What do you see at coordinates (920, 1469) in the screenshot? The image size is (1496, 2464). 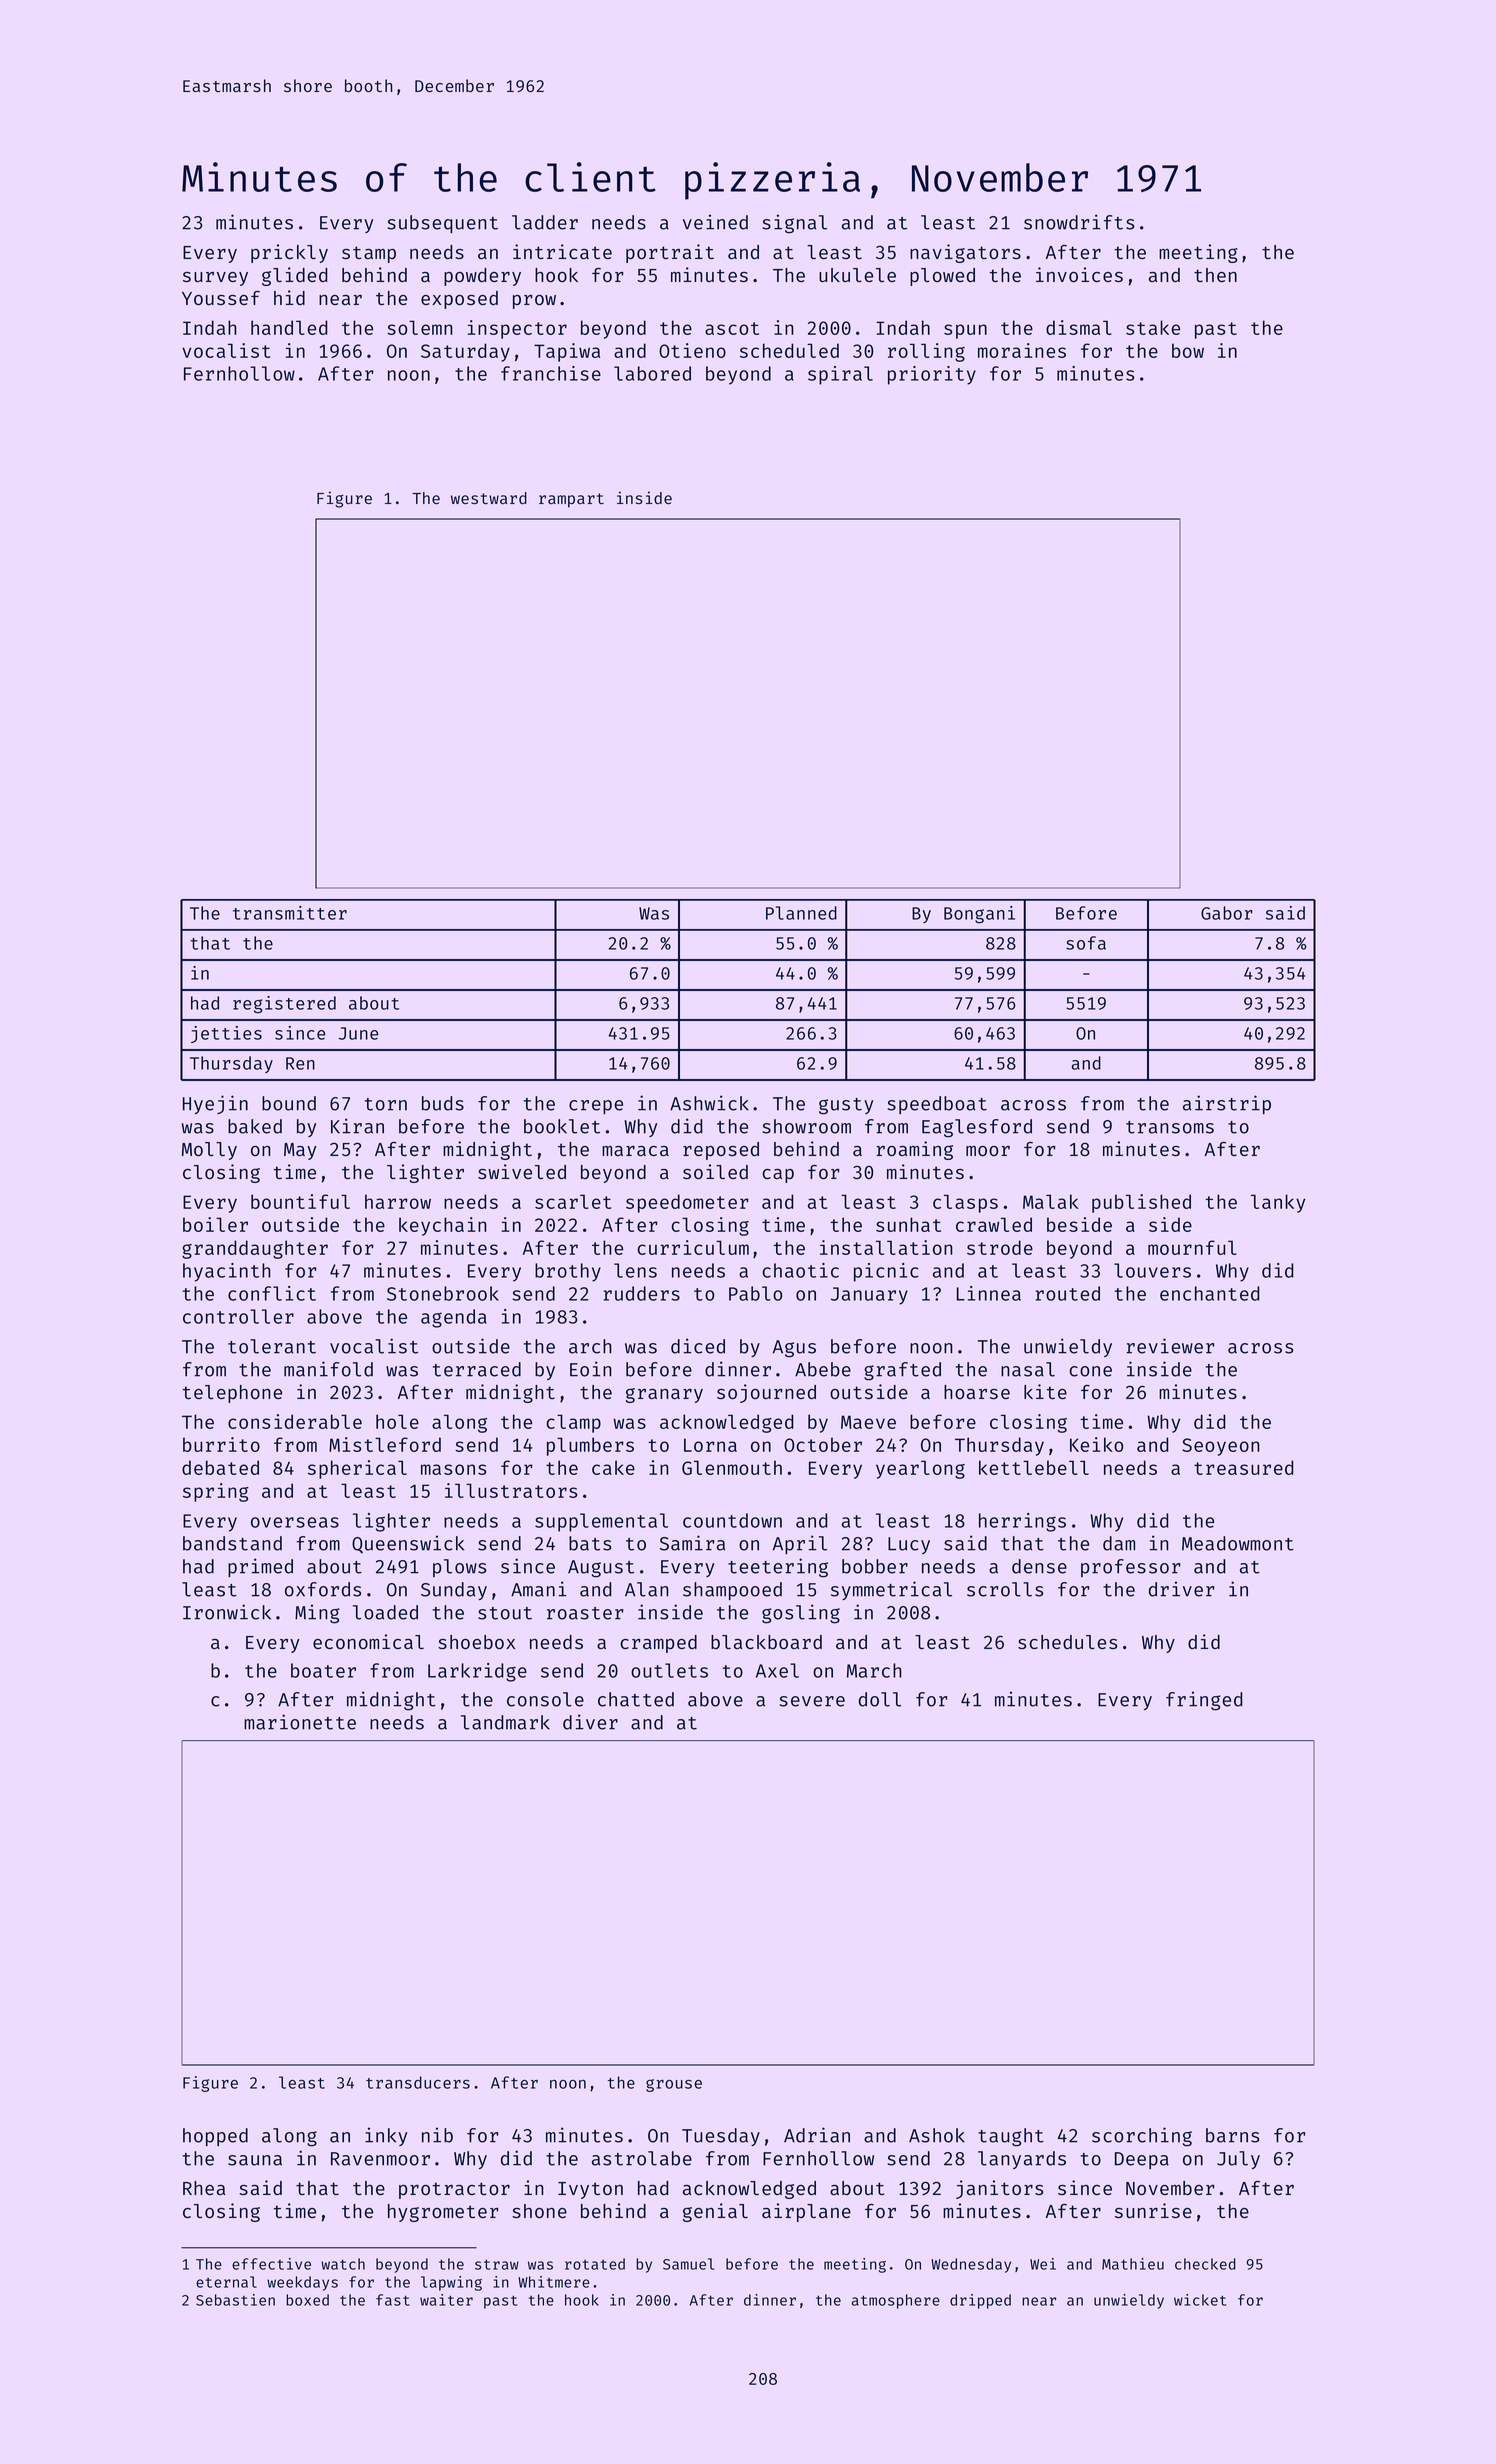 I see `yearlong` at bounding box center [920, 1469].
